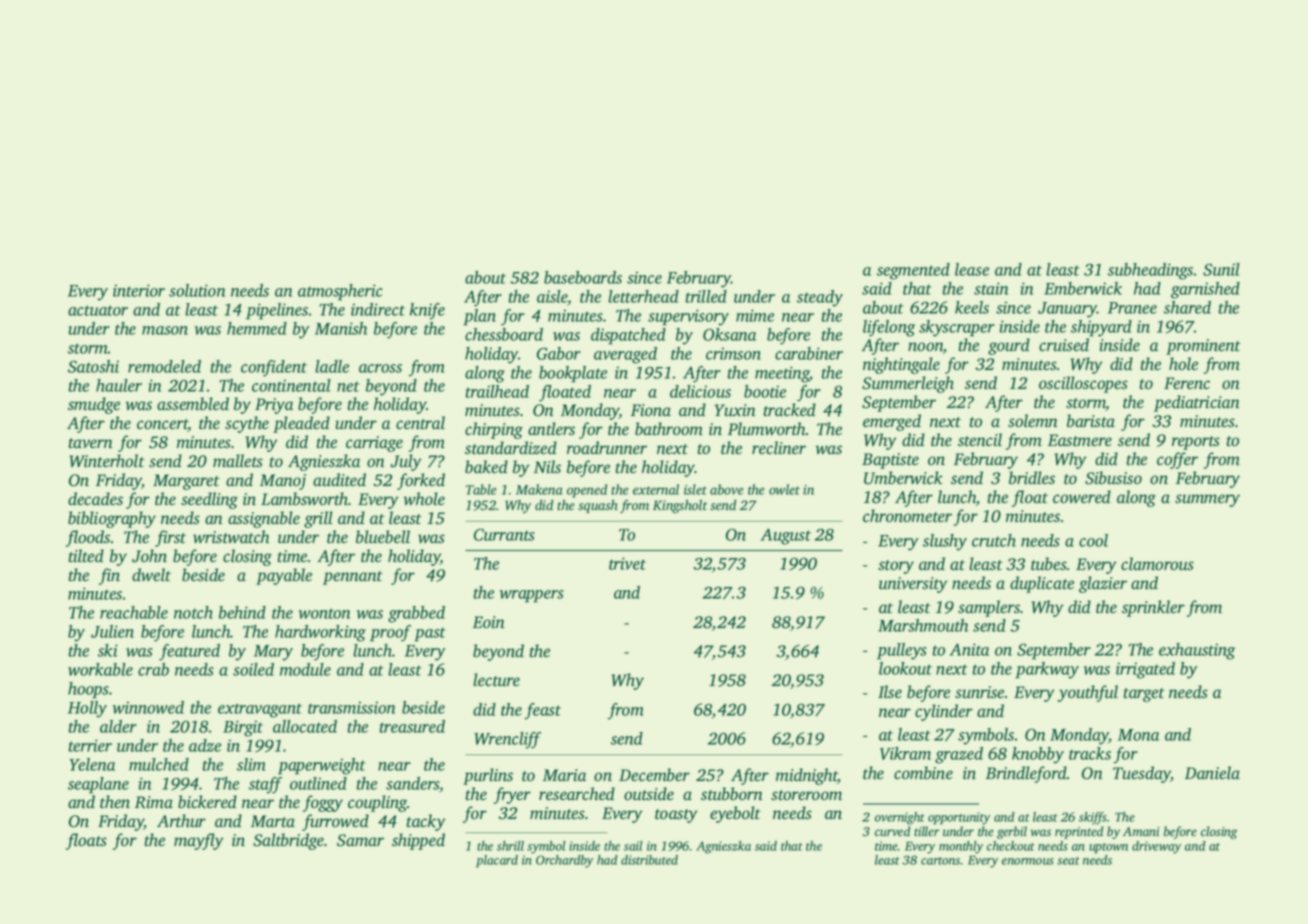 The image size is (1308, 924). Describe the element at coordinates (305, 499) in the screenshot. I see `Lambsworth` at that location.
